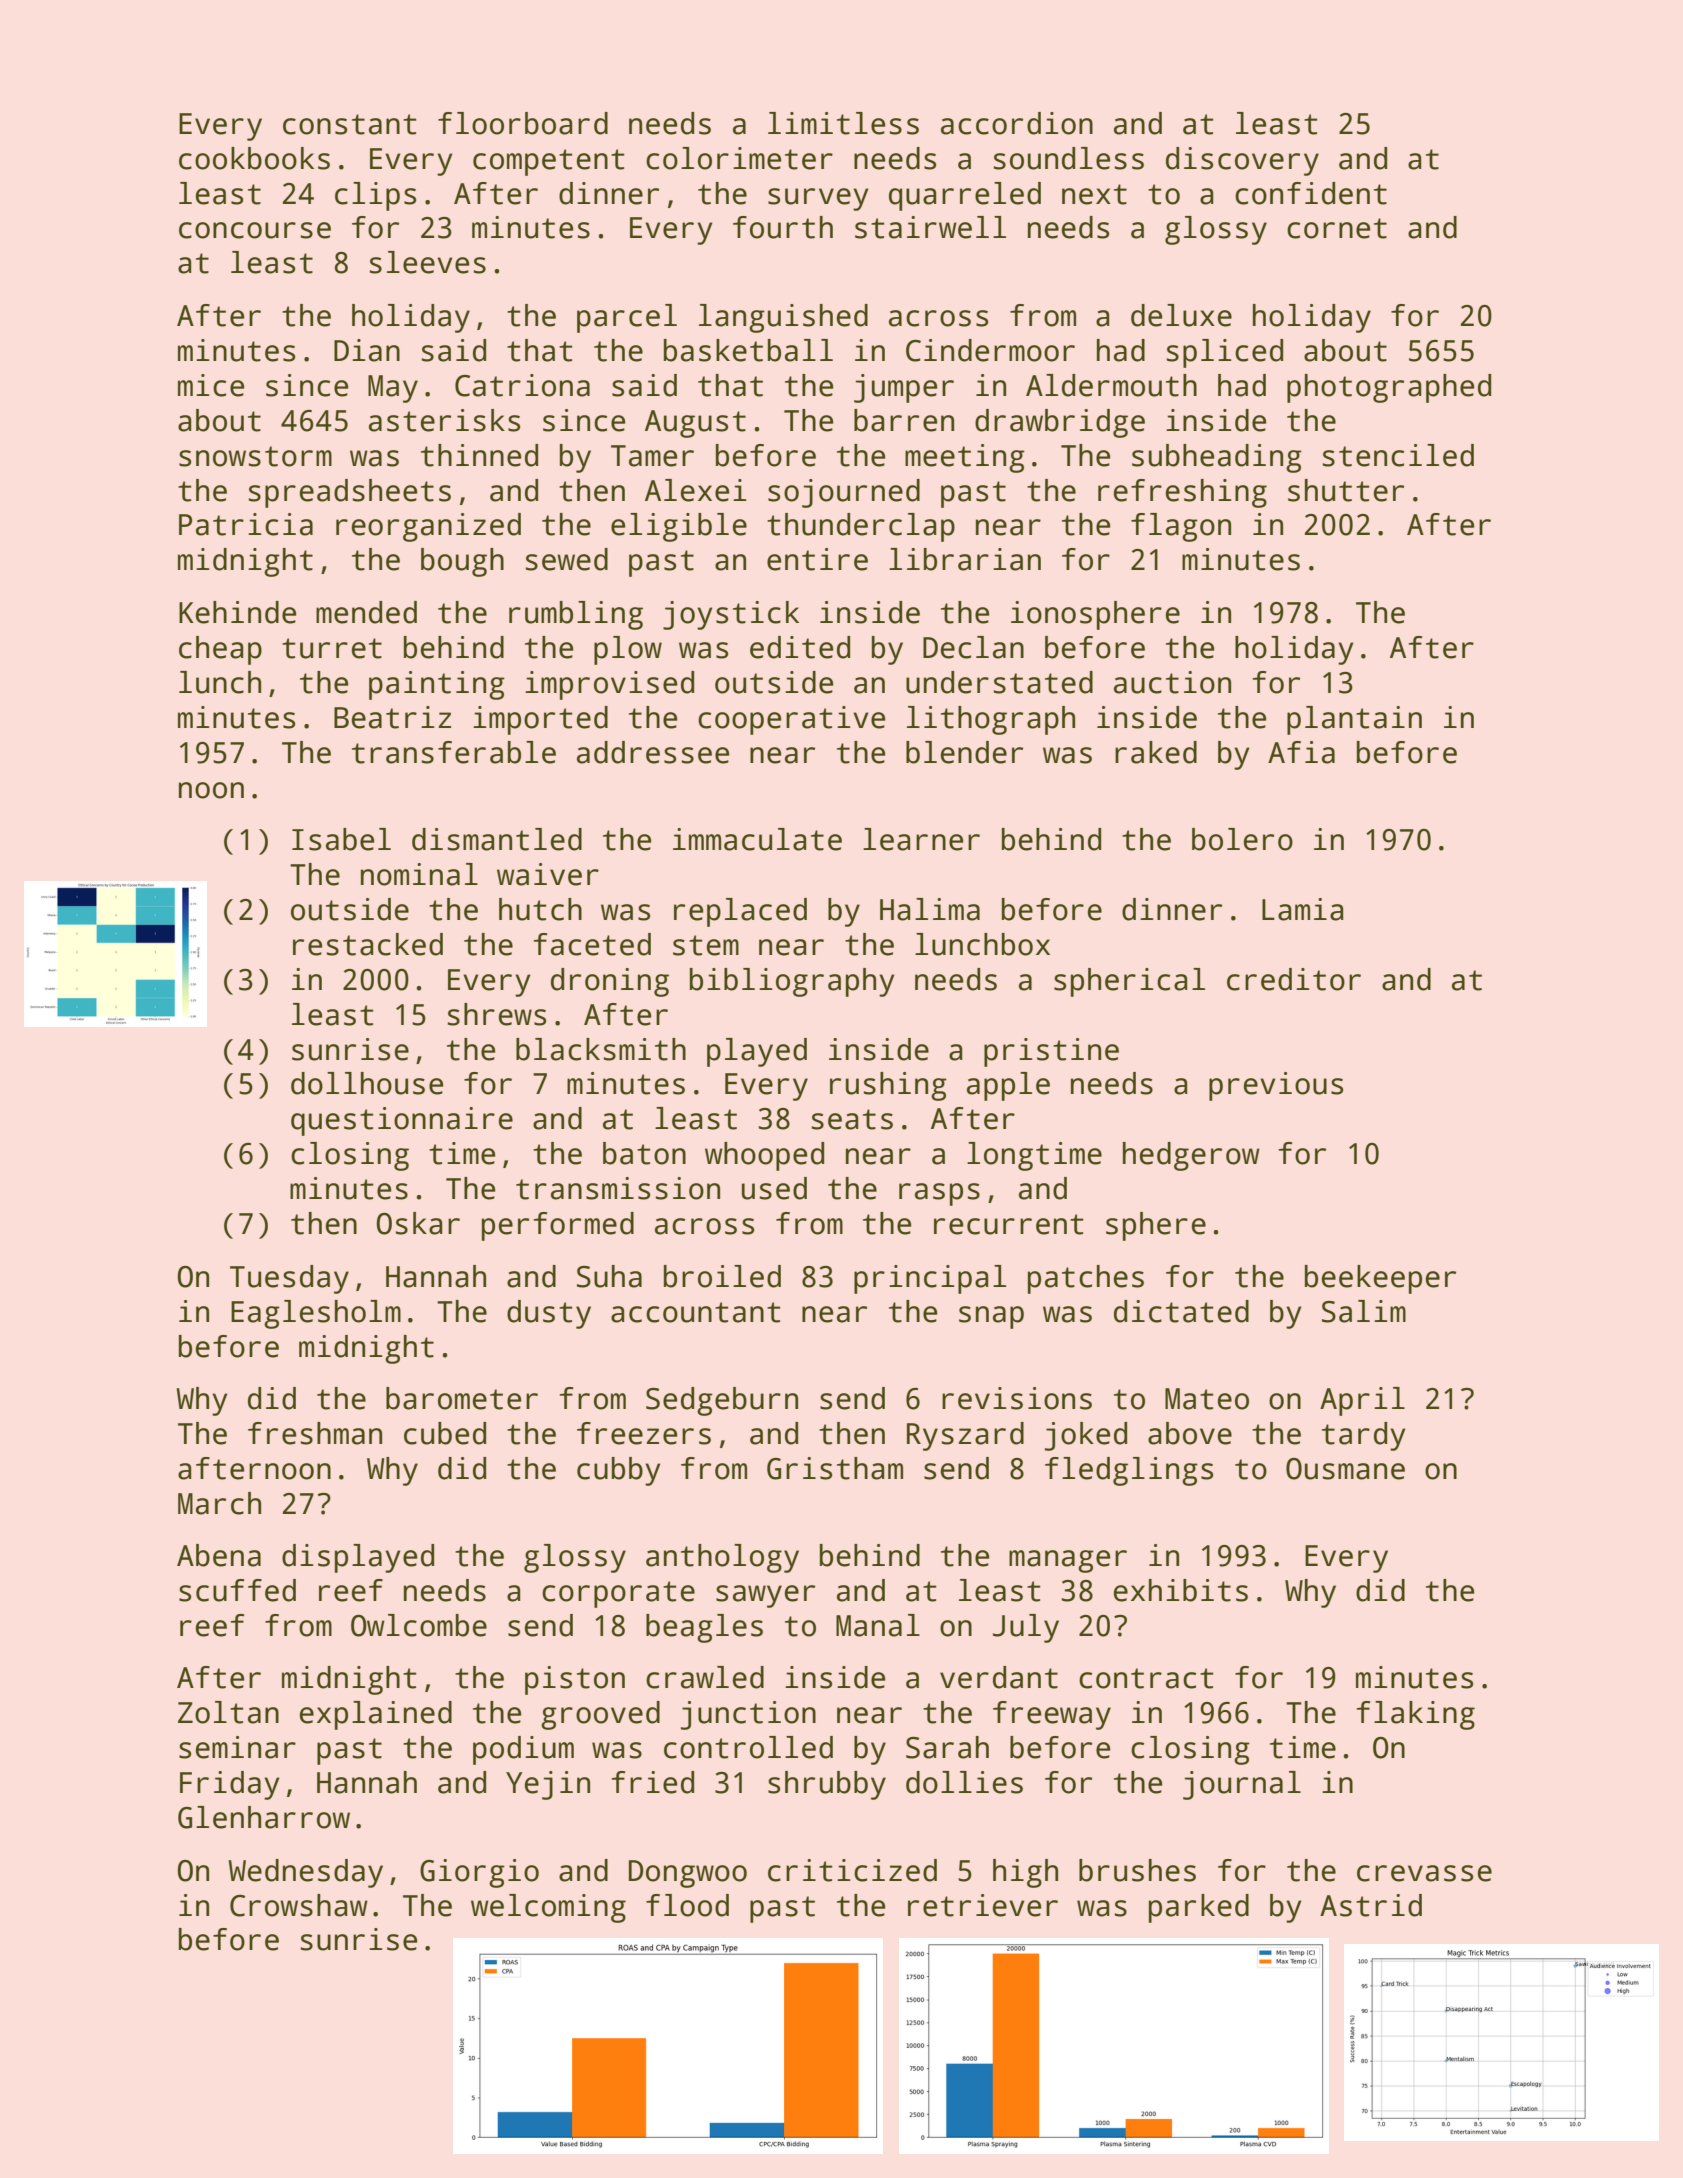  I want to click on floorboard, so click(523, 123).
